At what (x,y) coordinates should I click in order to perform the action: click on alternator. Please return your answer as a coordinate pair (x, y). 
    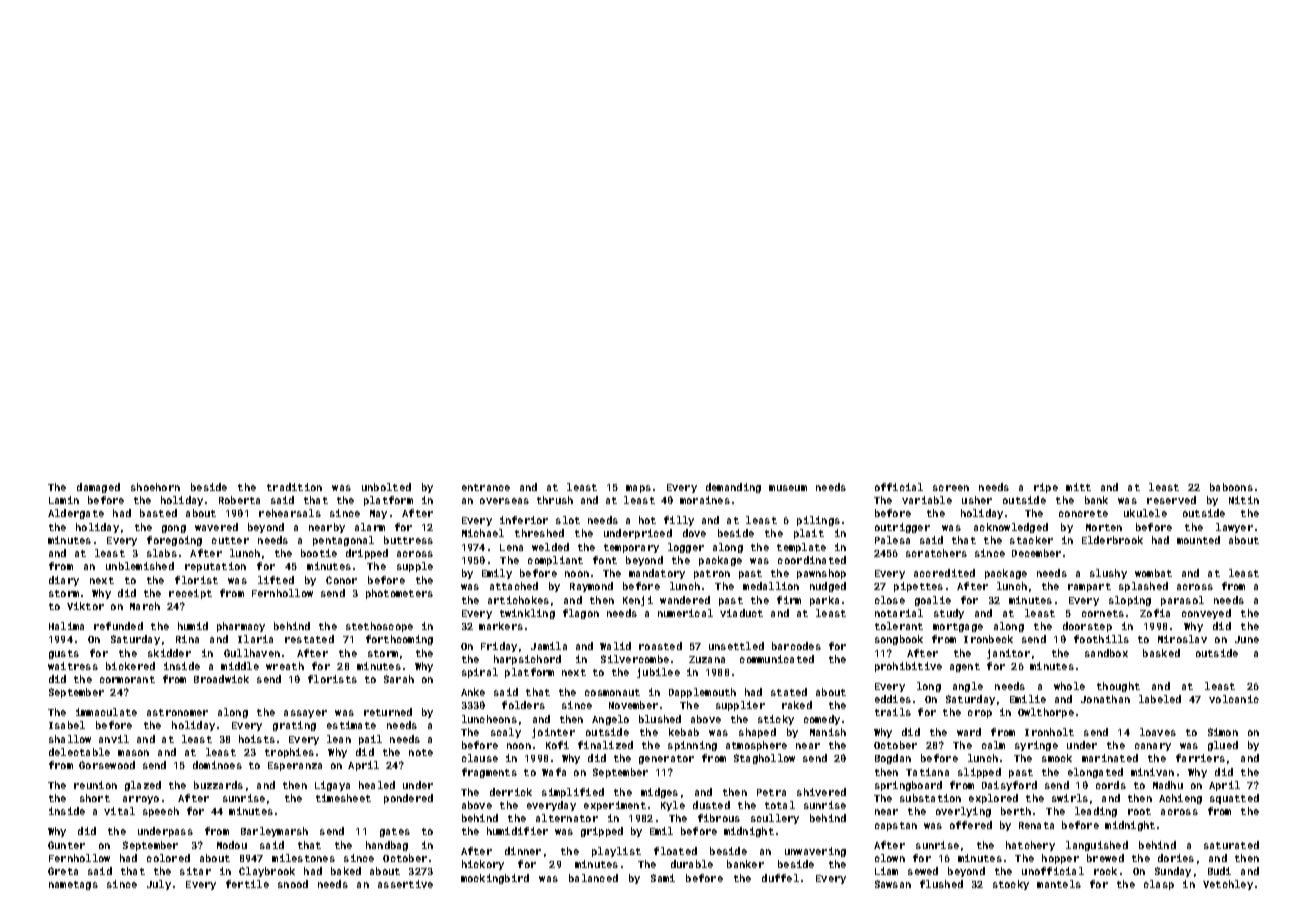
    Looking at the image, I should click on (567, 818).
